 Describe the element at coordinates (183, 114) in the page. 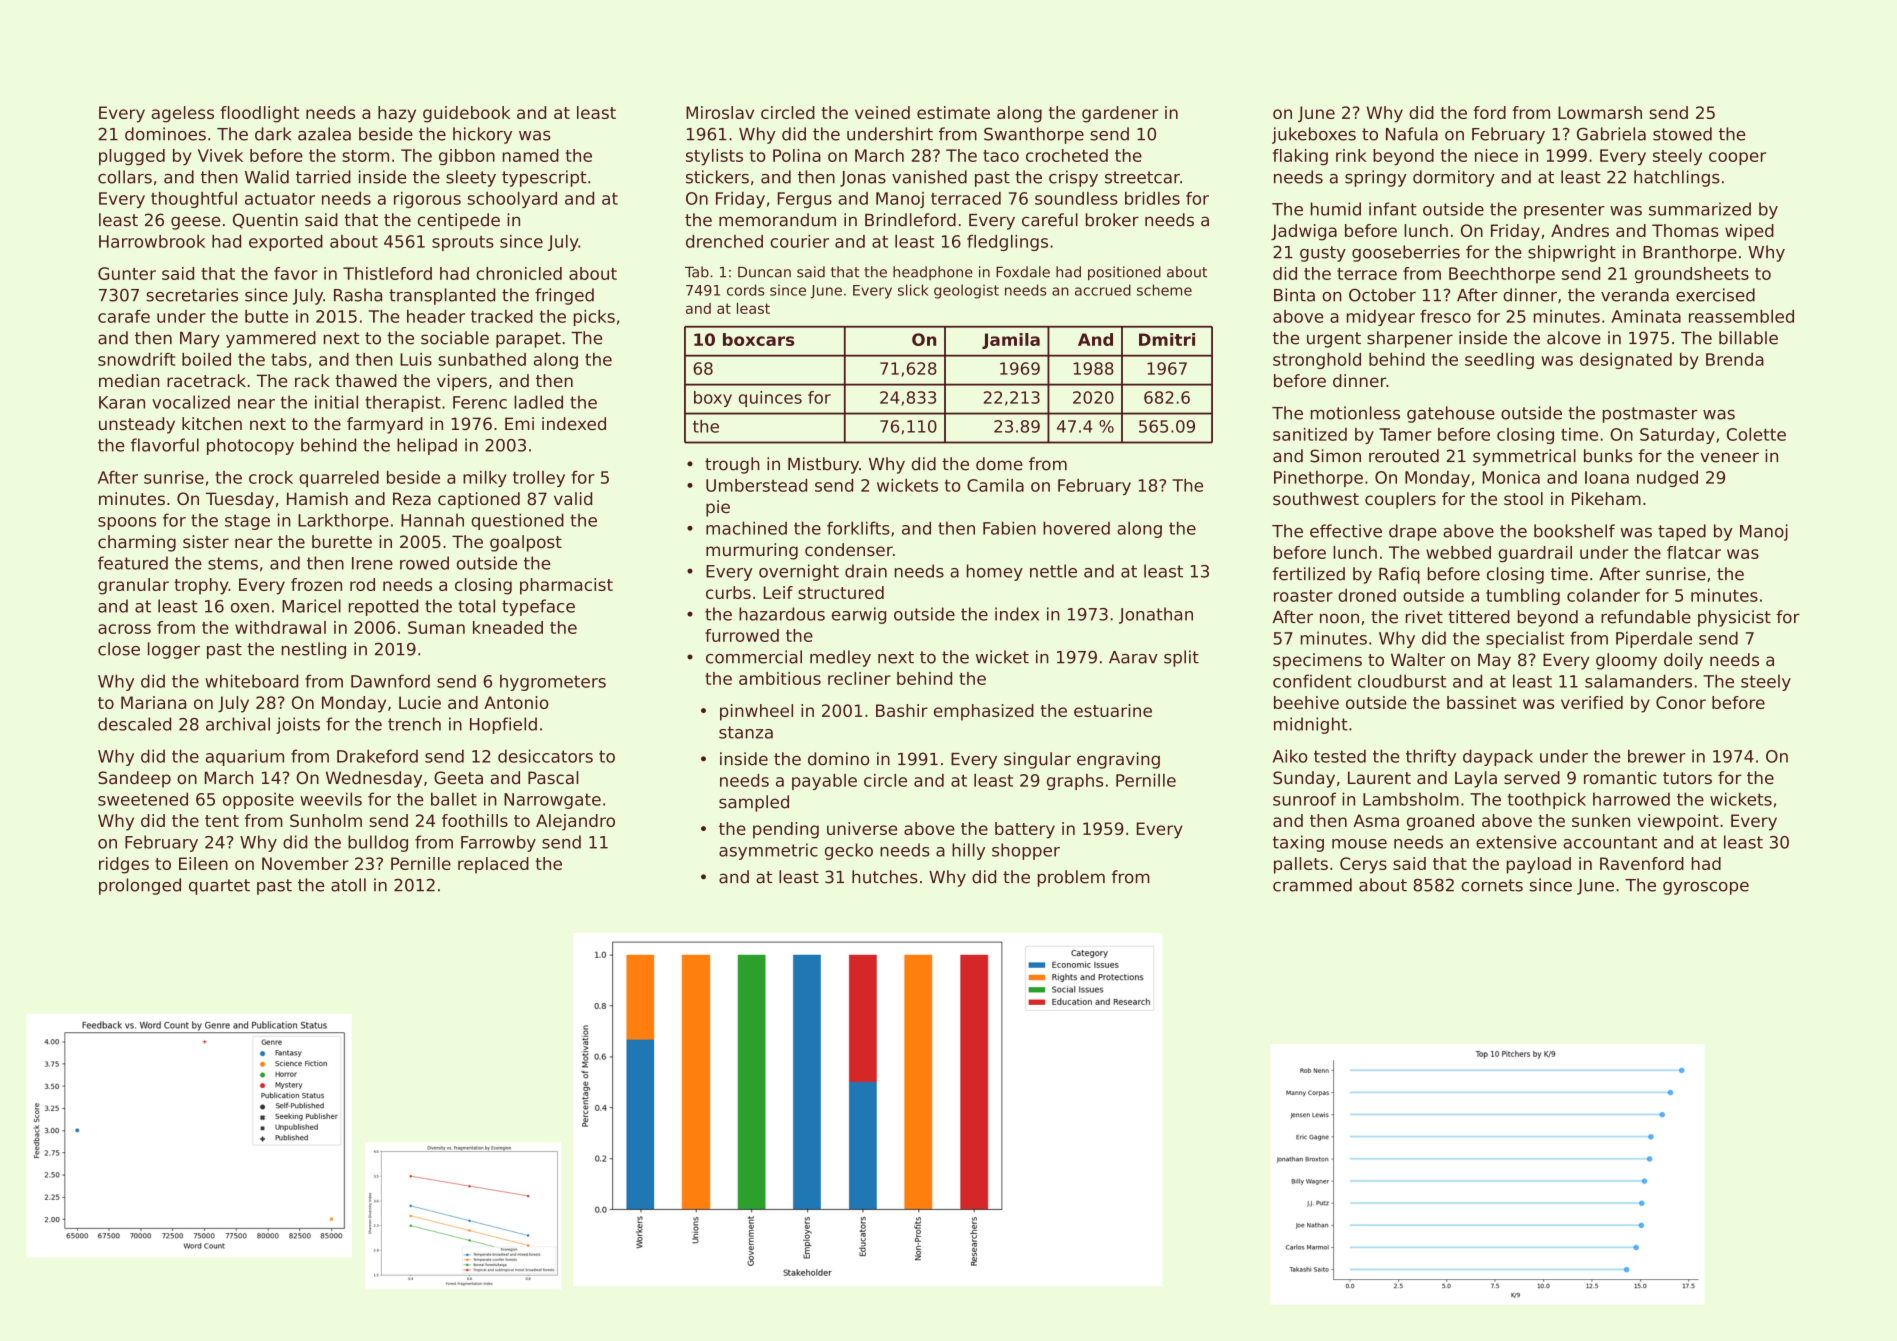

I see `ageless` at that location.
